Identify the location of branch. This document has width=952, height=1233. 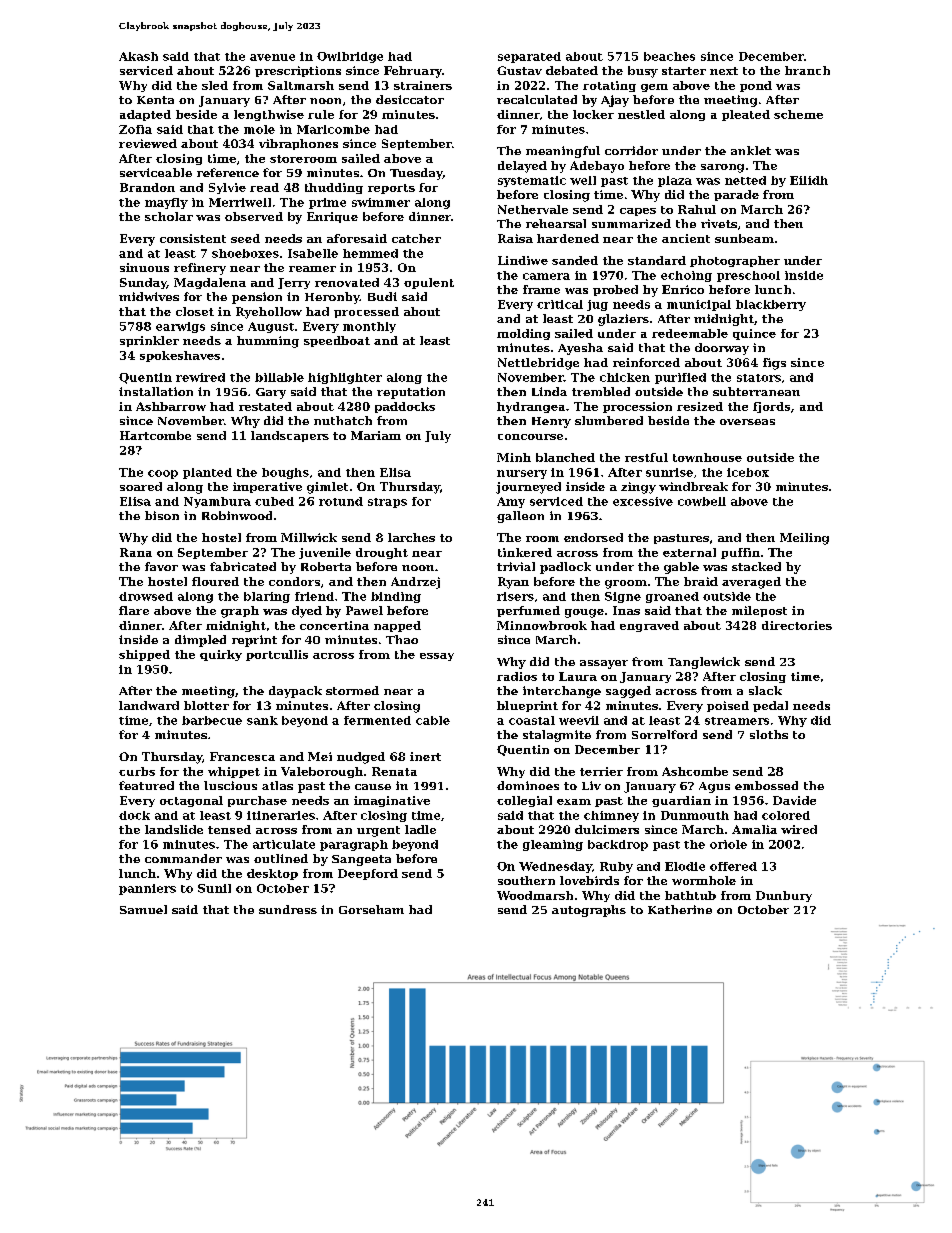
(807, 70).
